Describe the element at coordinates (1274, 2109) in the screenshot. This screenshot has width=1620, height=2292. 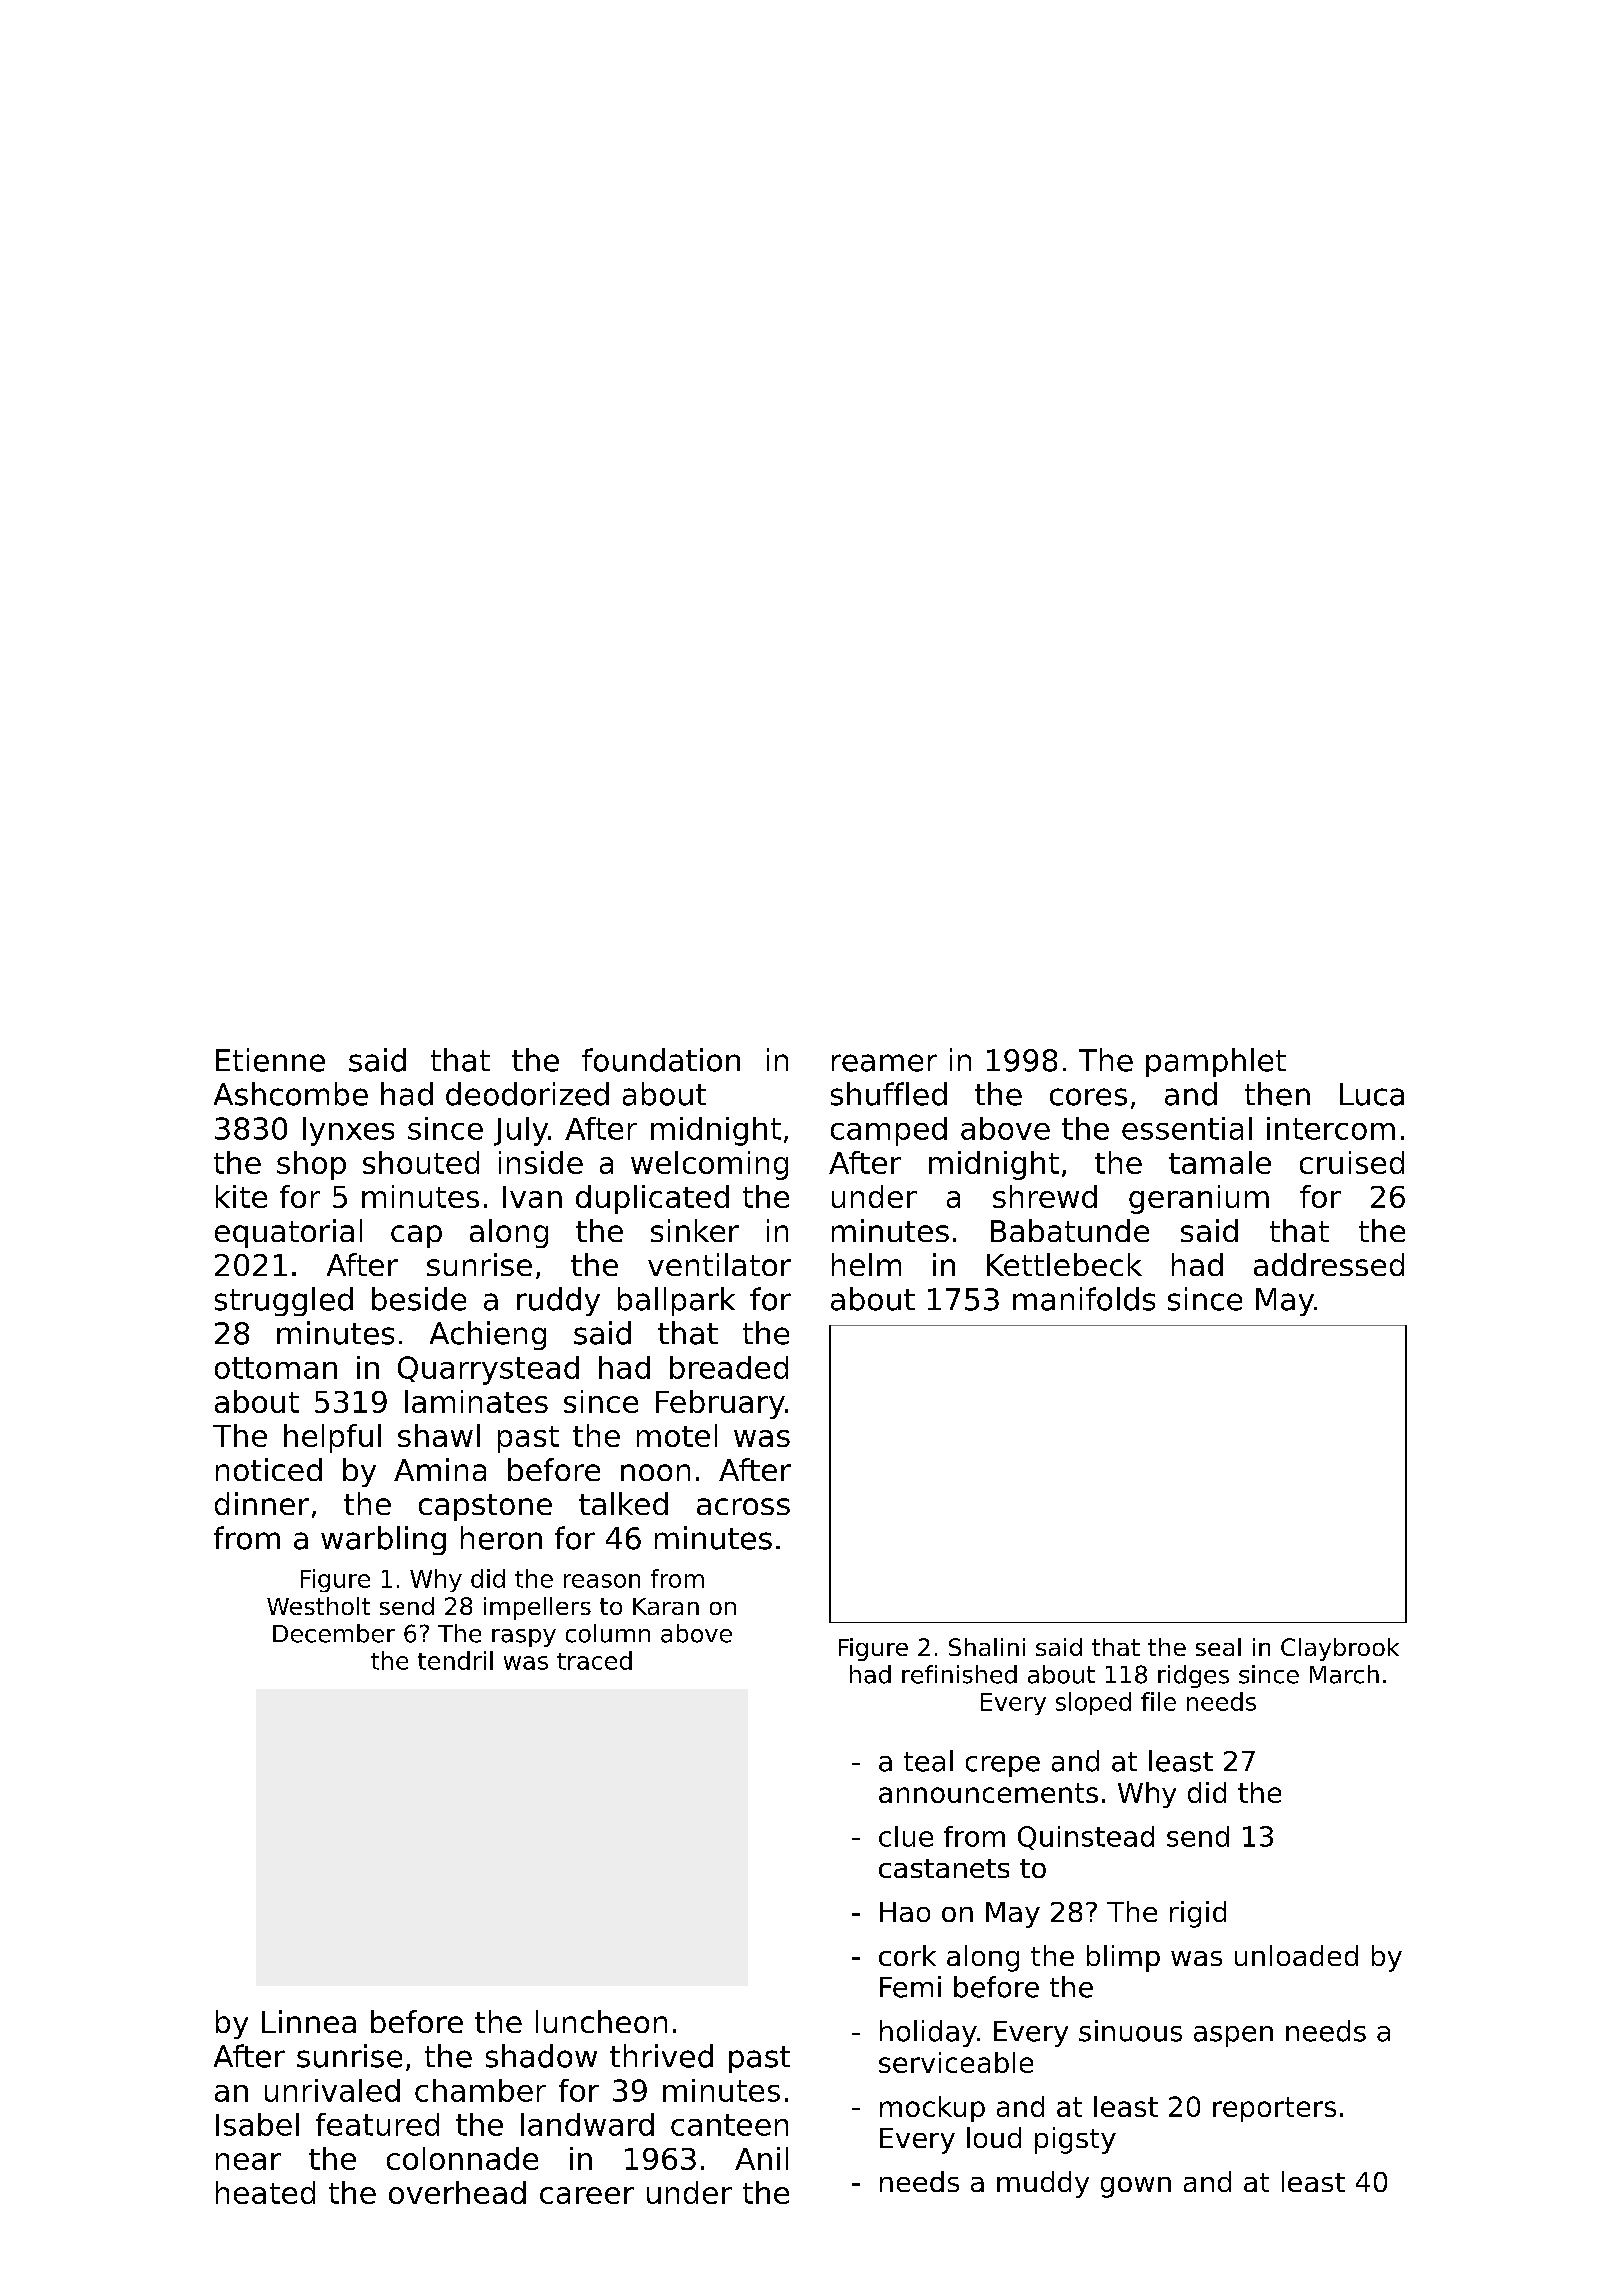
I see `reporters` at that location.
